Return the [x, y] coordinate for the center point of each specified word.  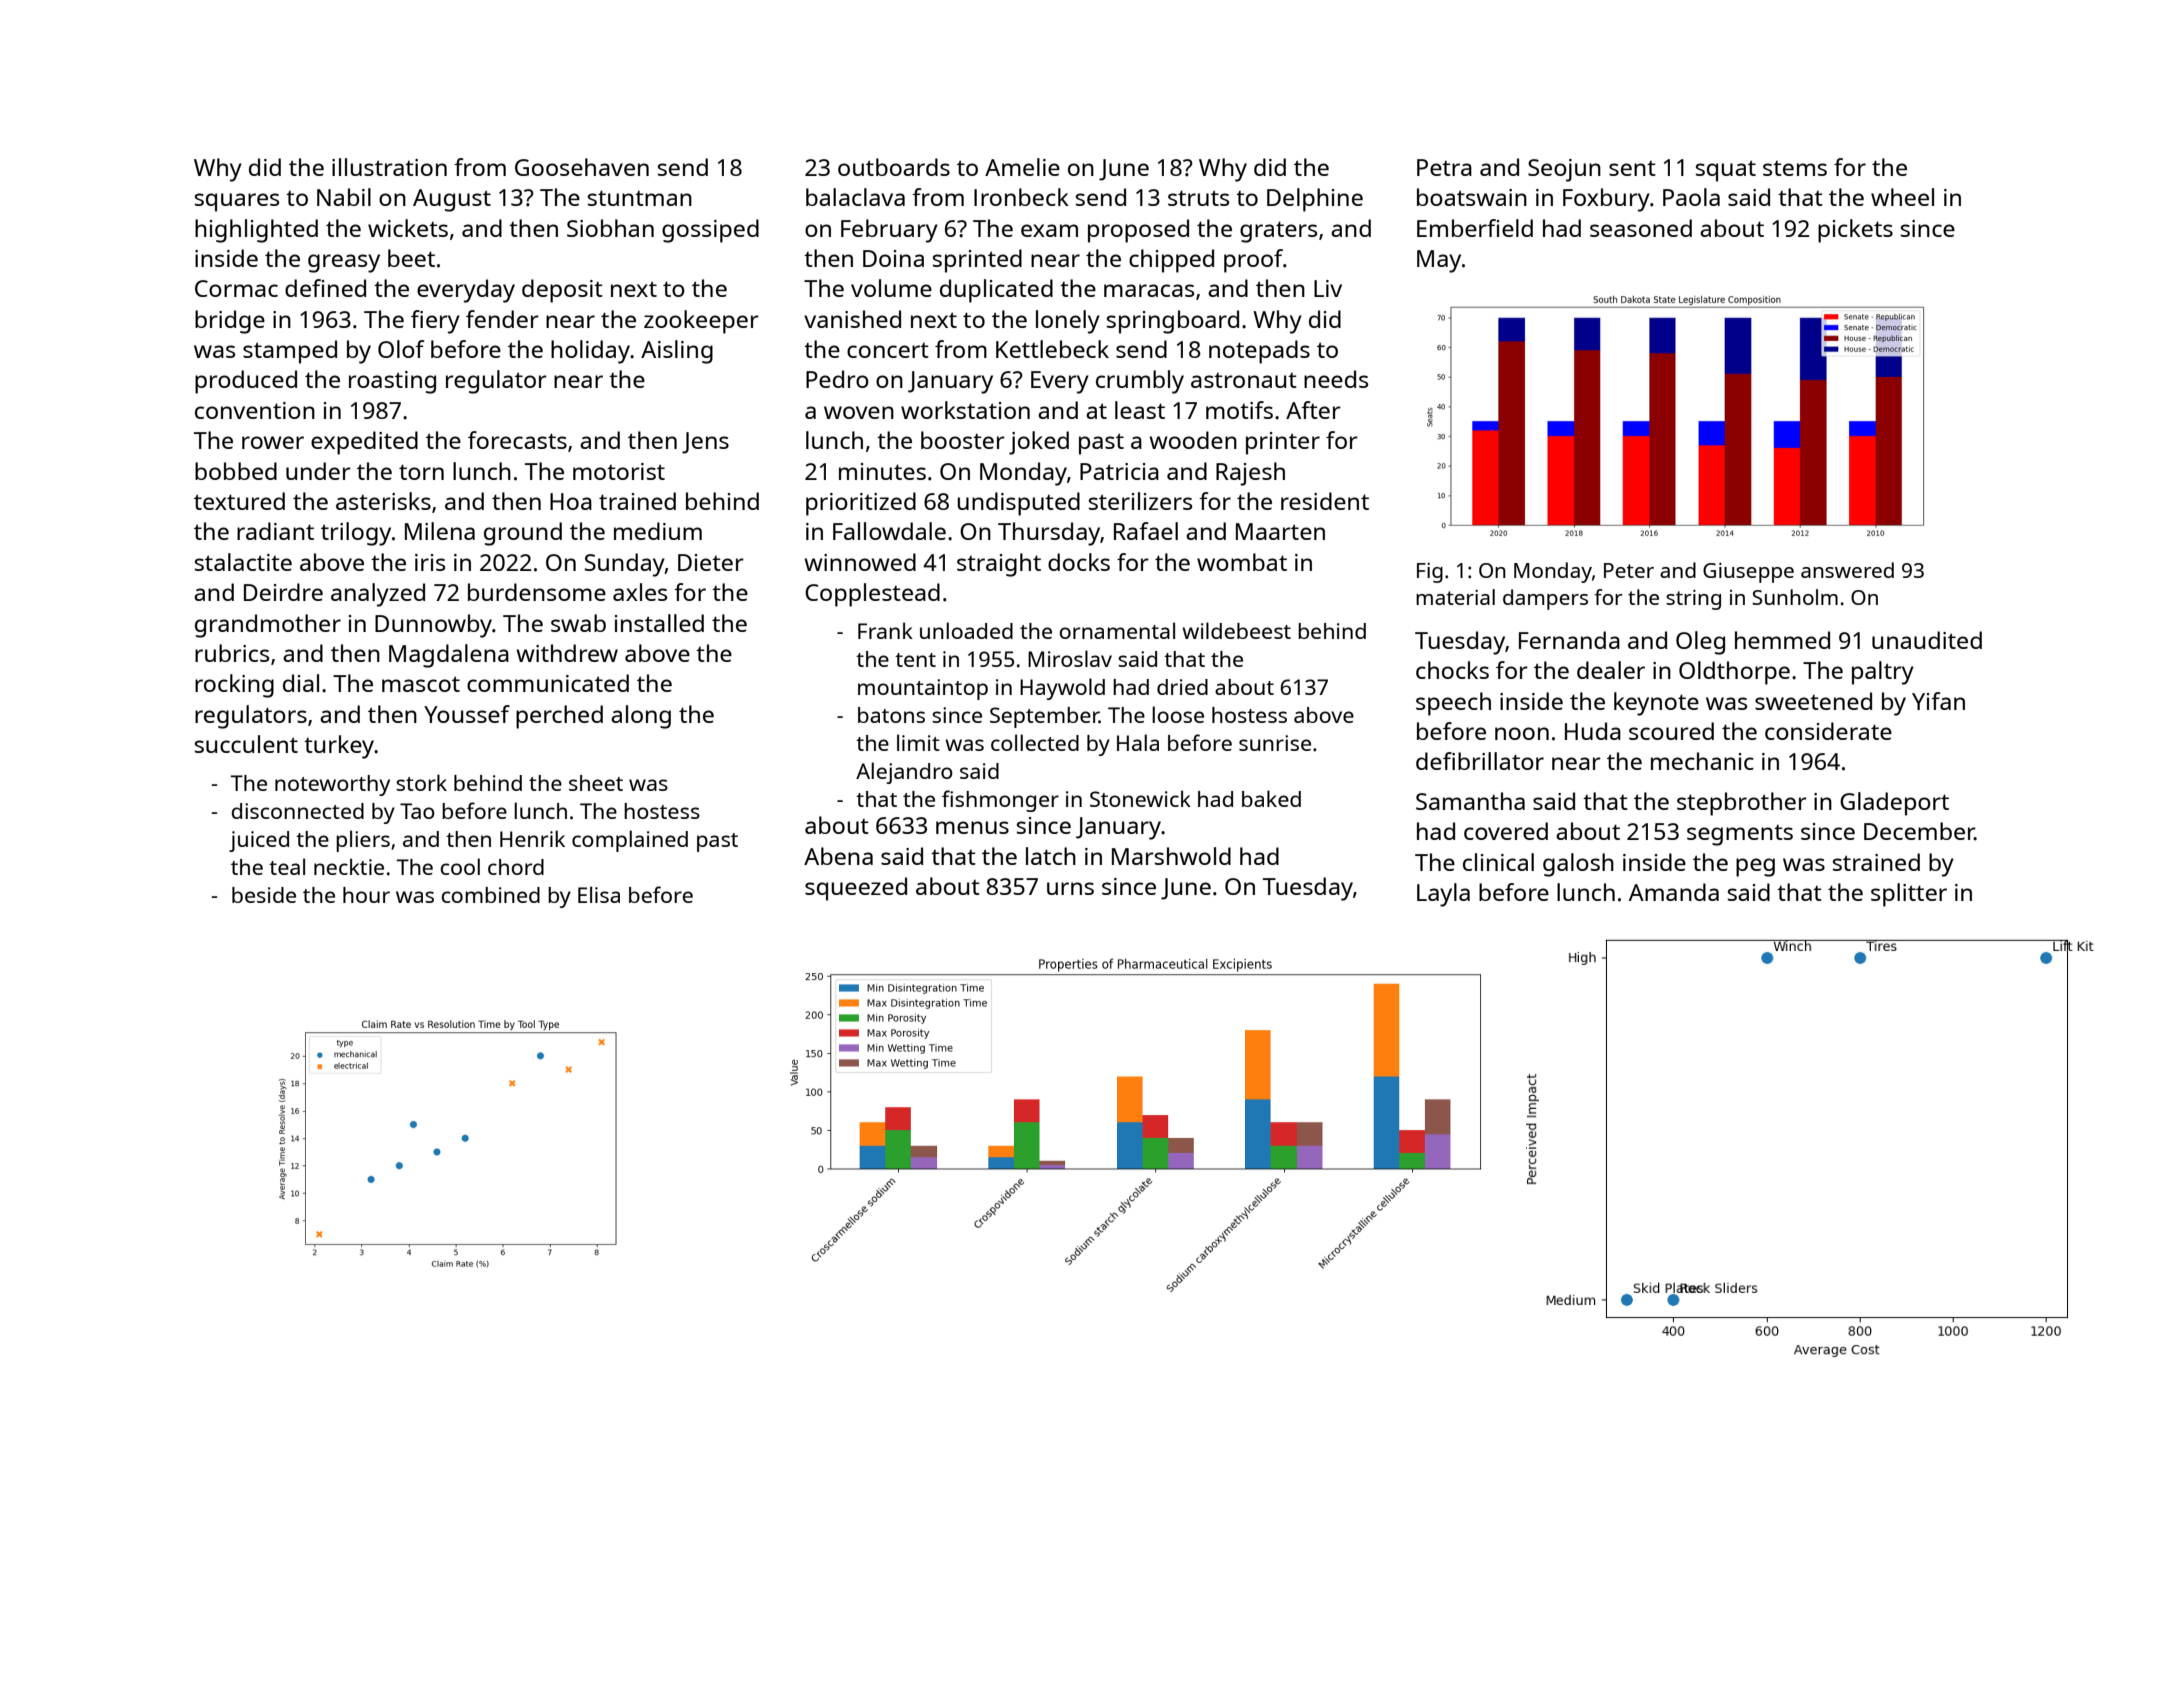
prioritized [861, 504]
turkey [339, 747]
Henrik [532, 838]
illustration [389, 167]
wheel [1902, 197]
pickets [1855, 231]
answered [1847, 570]
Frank [885, 630]
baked [1271, 798]
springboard [1173, 322]
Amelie [1022, 167]
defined [325, 288]
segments [1740, 835]
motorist [619, 471]
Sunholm [1795, 597]
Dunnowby [433, 626]
